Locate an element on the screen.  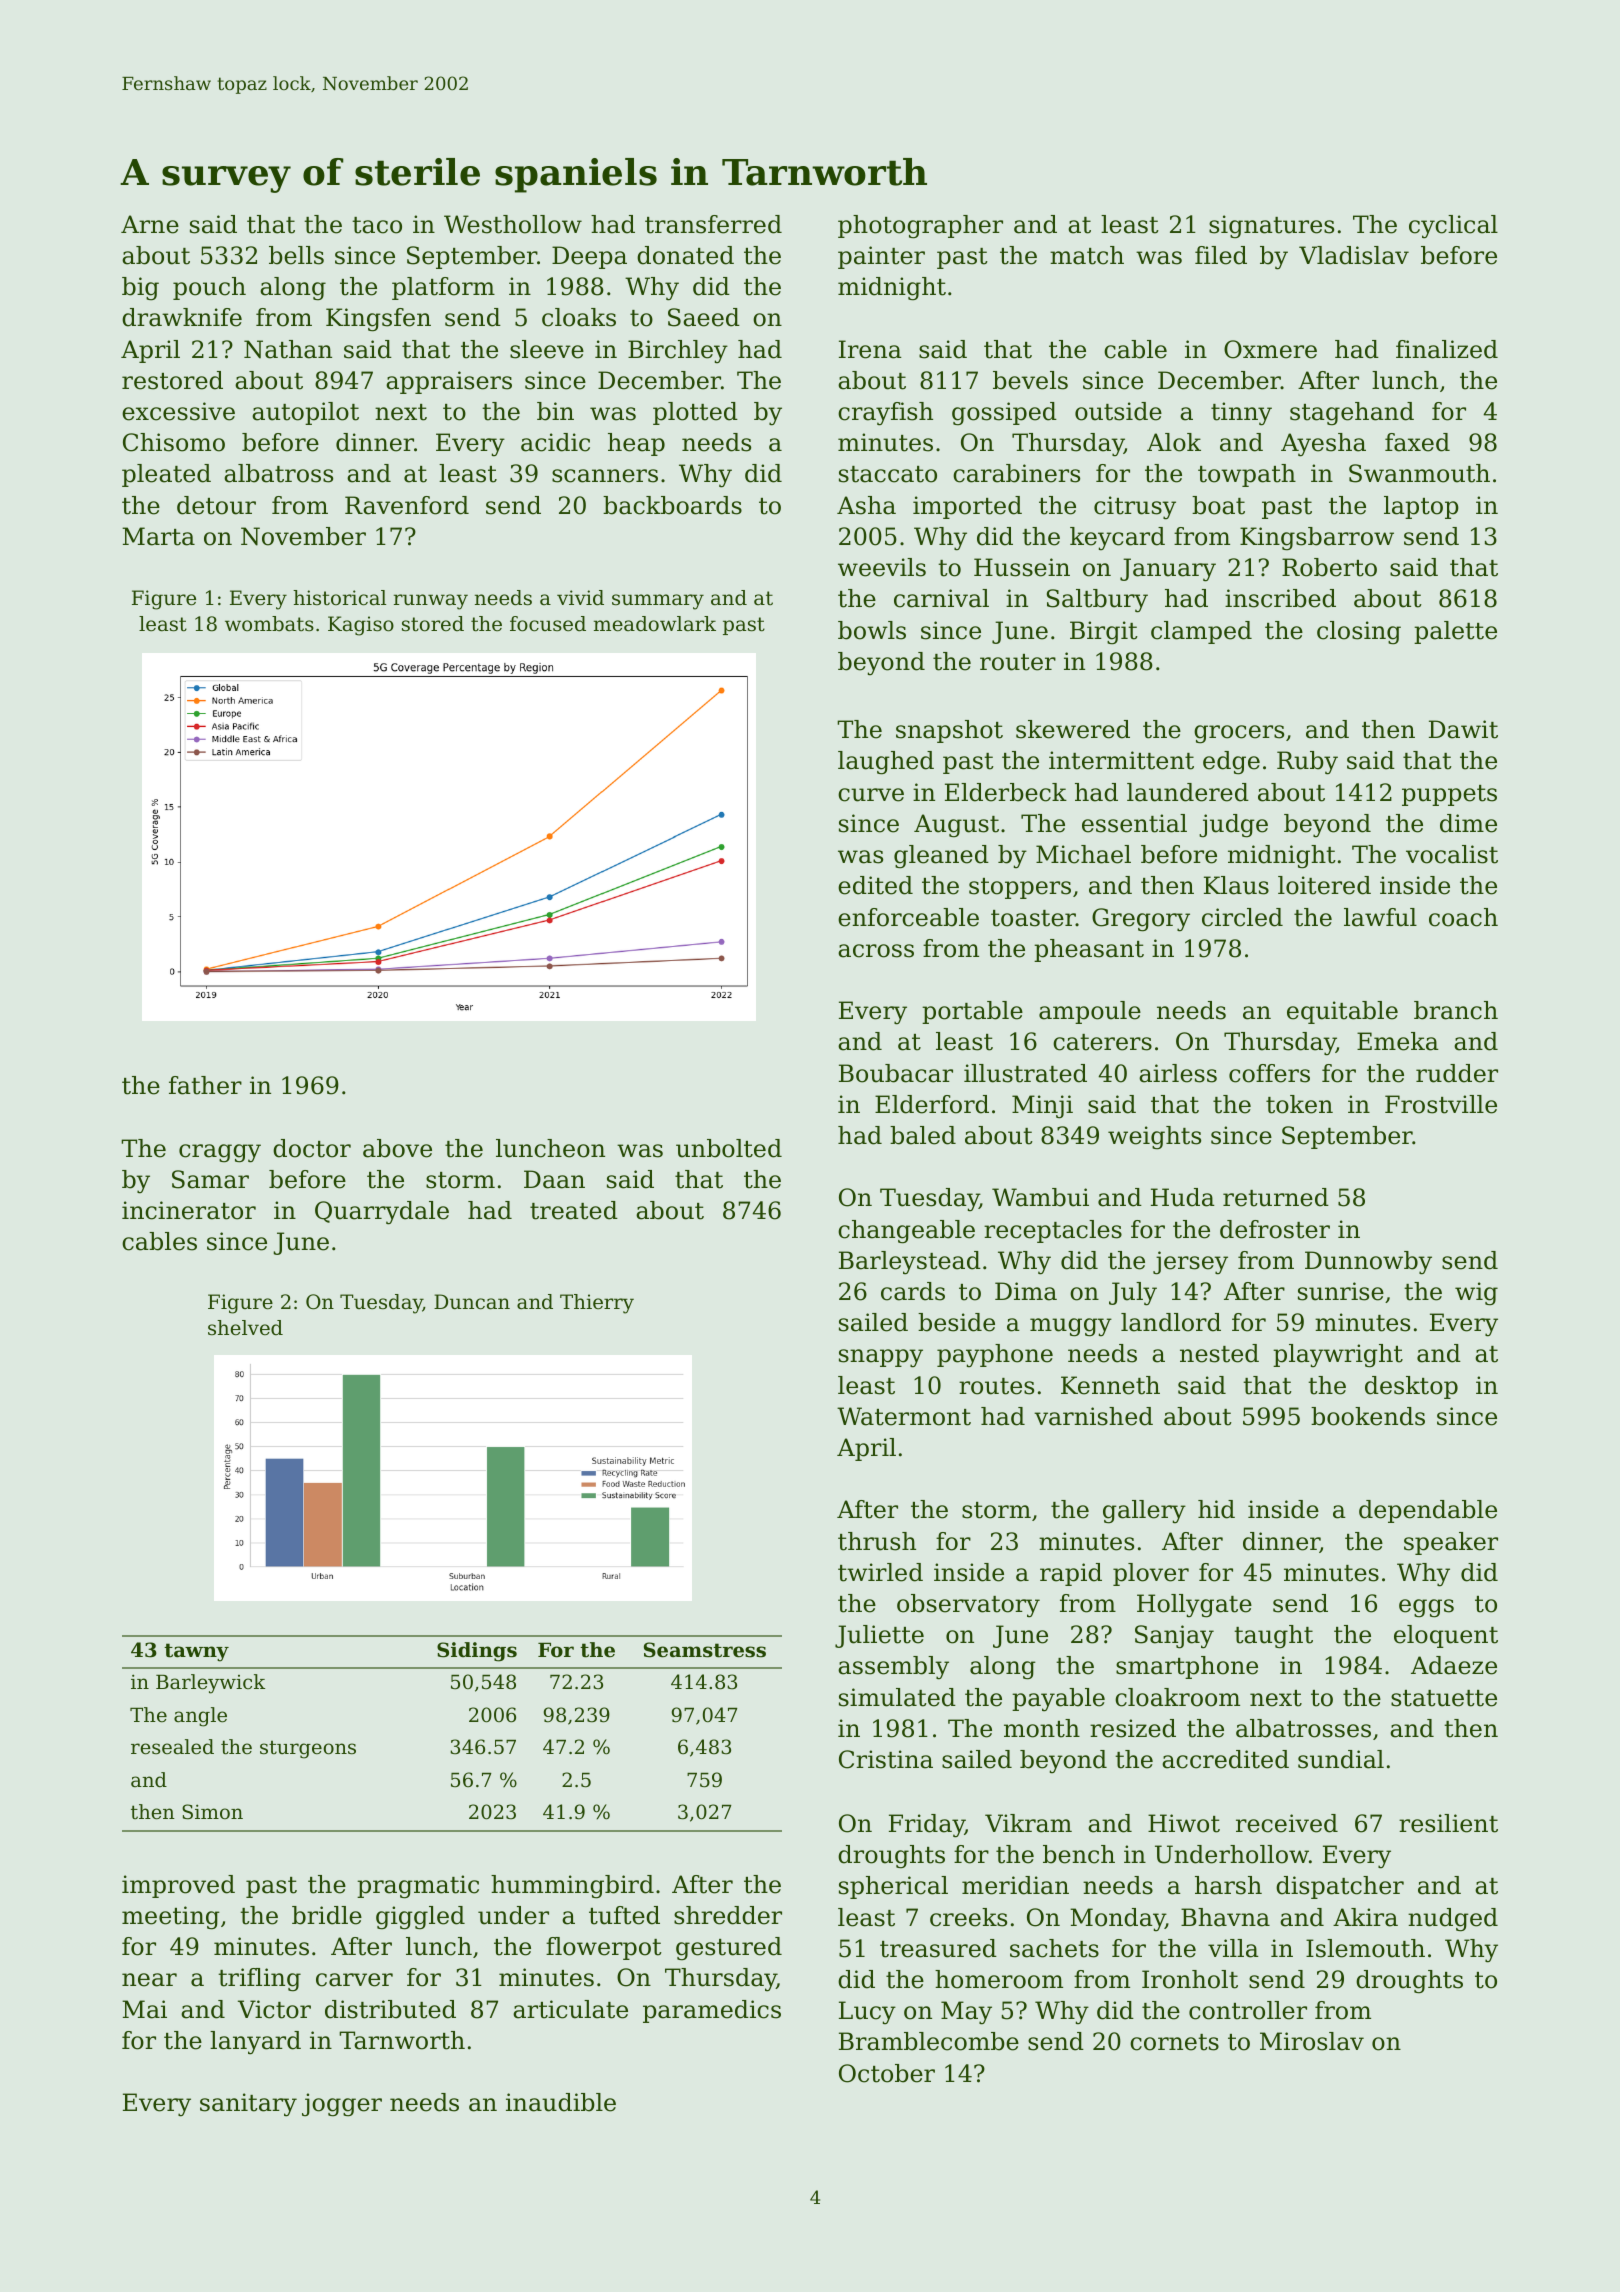
cyclical is located at coordinates (1453, 227).
